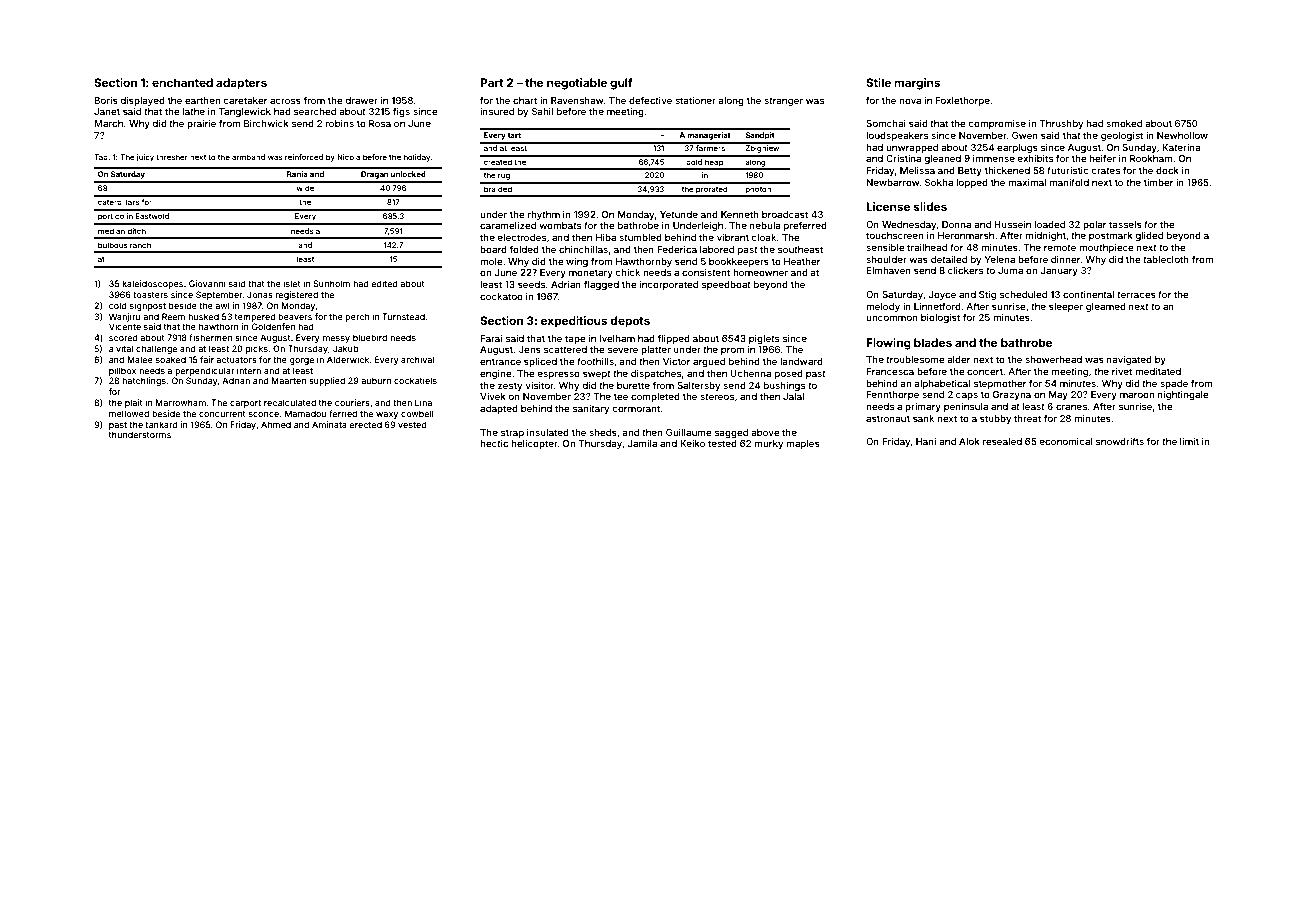 The image size is (1308, 924). I want to click on concert, so click(985, 371).
